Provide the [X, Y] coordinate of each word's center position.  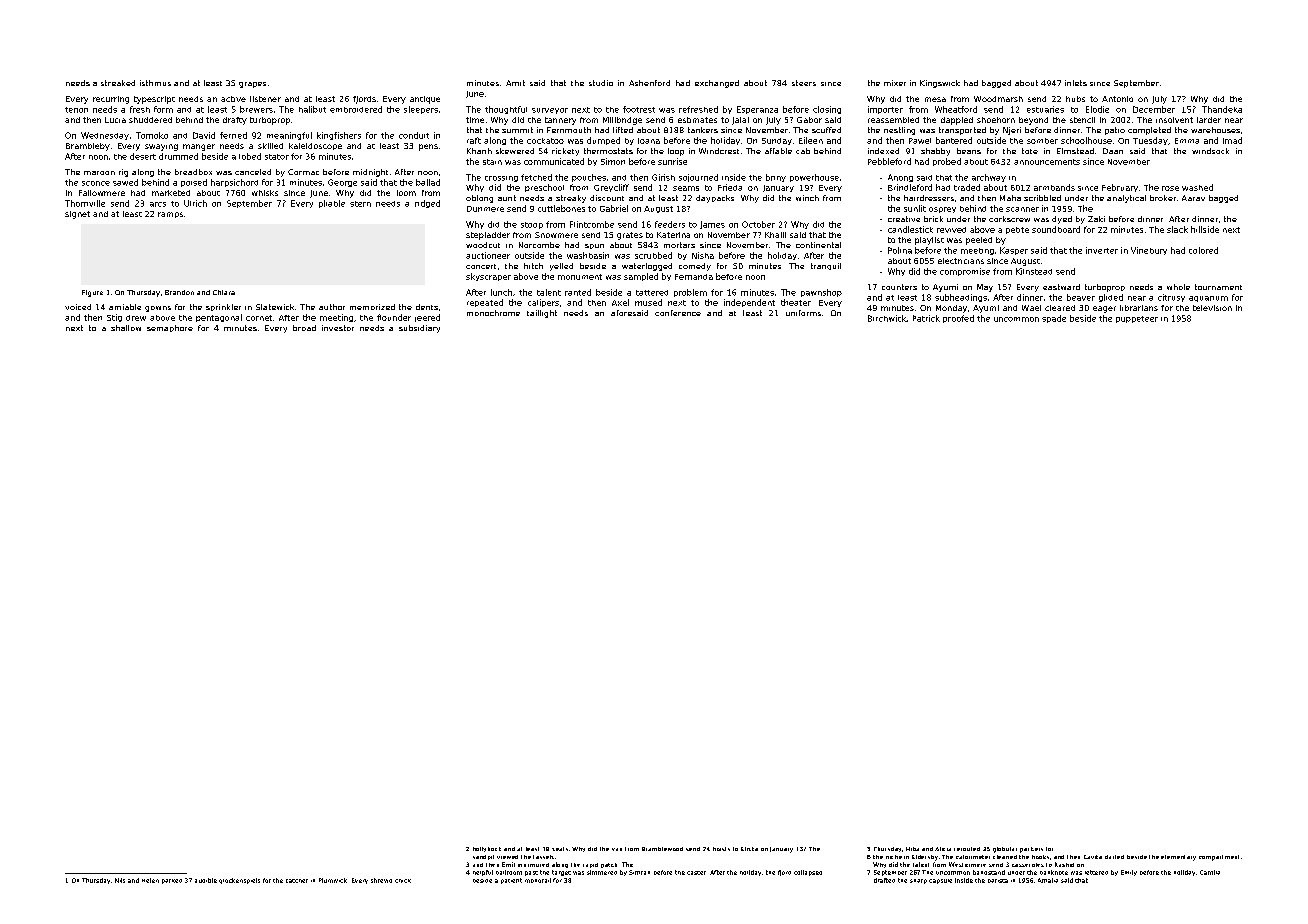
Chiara [224, 292]
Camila [1210, 872]
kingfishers [339, 136]
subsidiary [419, 329]
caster [696, 873]
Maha [1010, 198]
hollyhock [487, 849]
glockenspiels [239, 881]
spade [1054, 319]
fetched [536, 177]
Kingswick [940, 84]
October [758, 224]
